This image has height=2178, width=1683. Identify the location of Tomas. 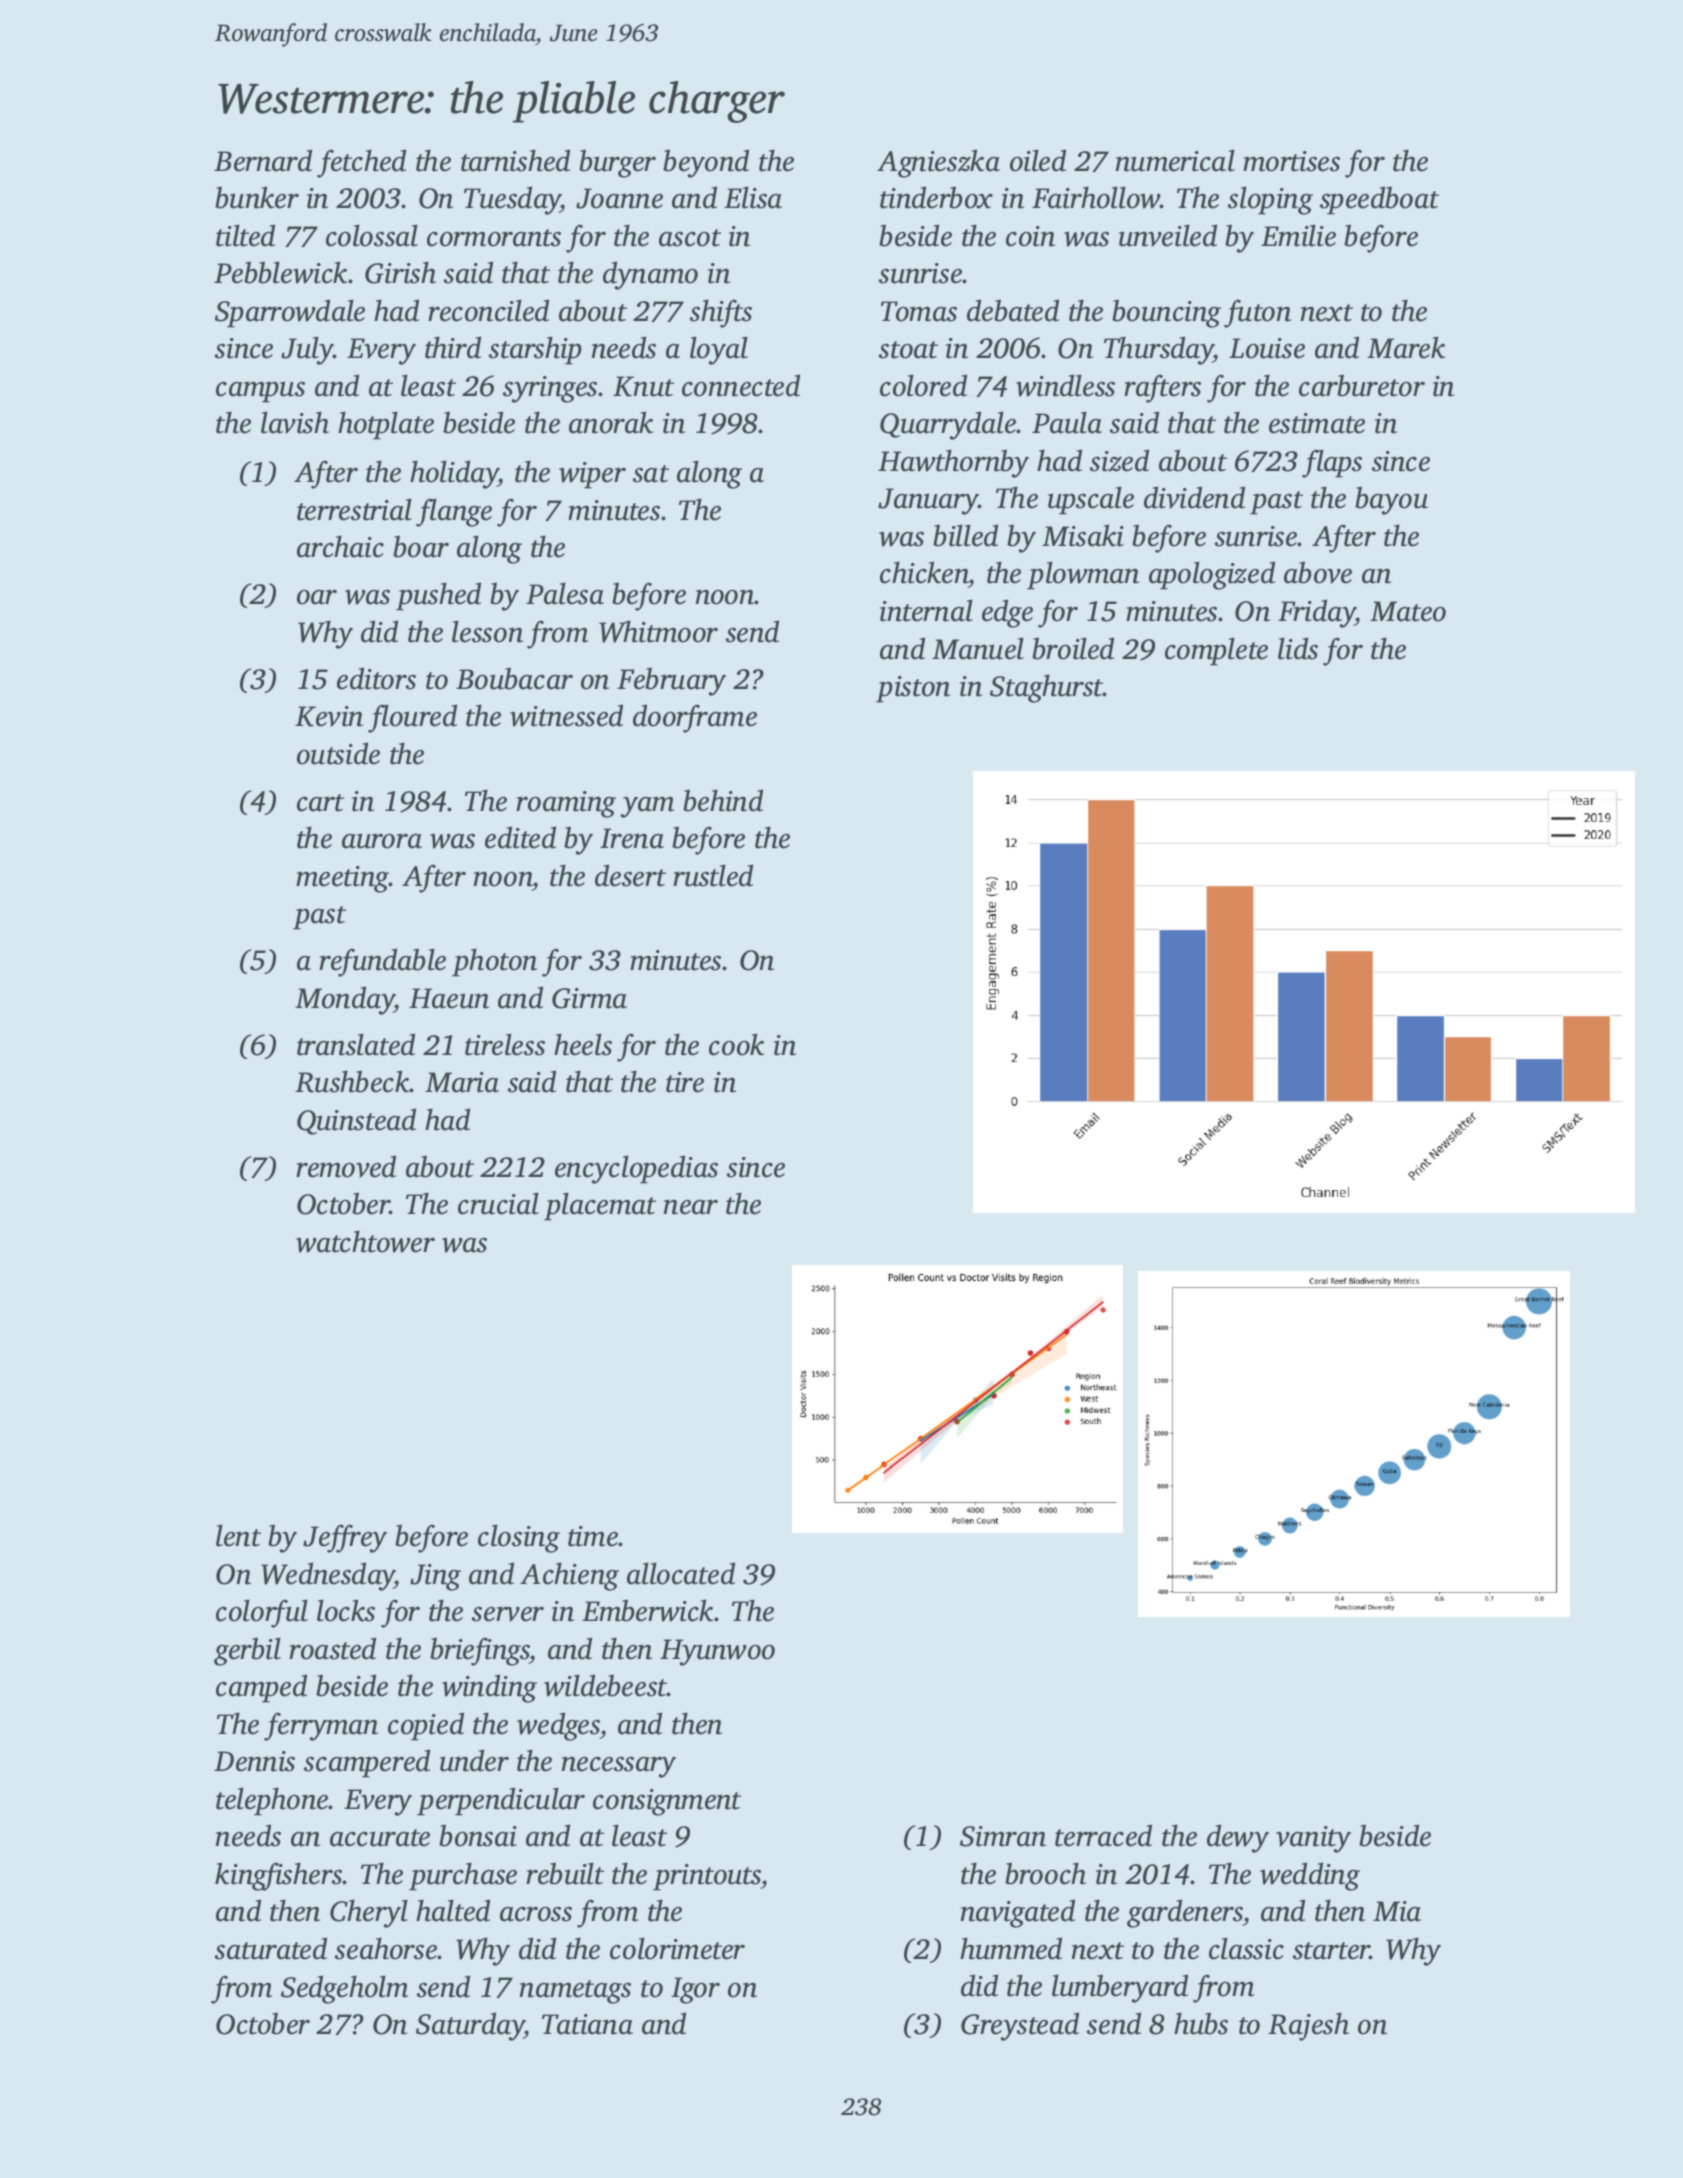
(919, 311).
